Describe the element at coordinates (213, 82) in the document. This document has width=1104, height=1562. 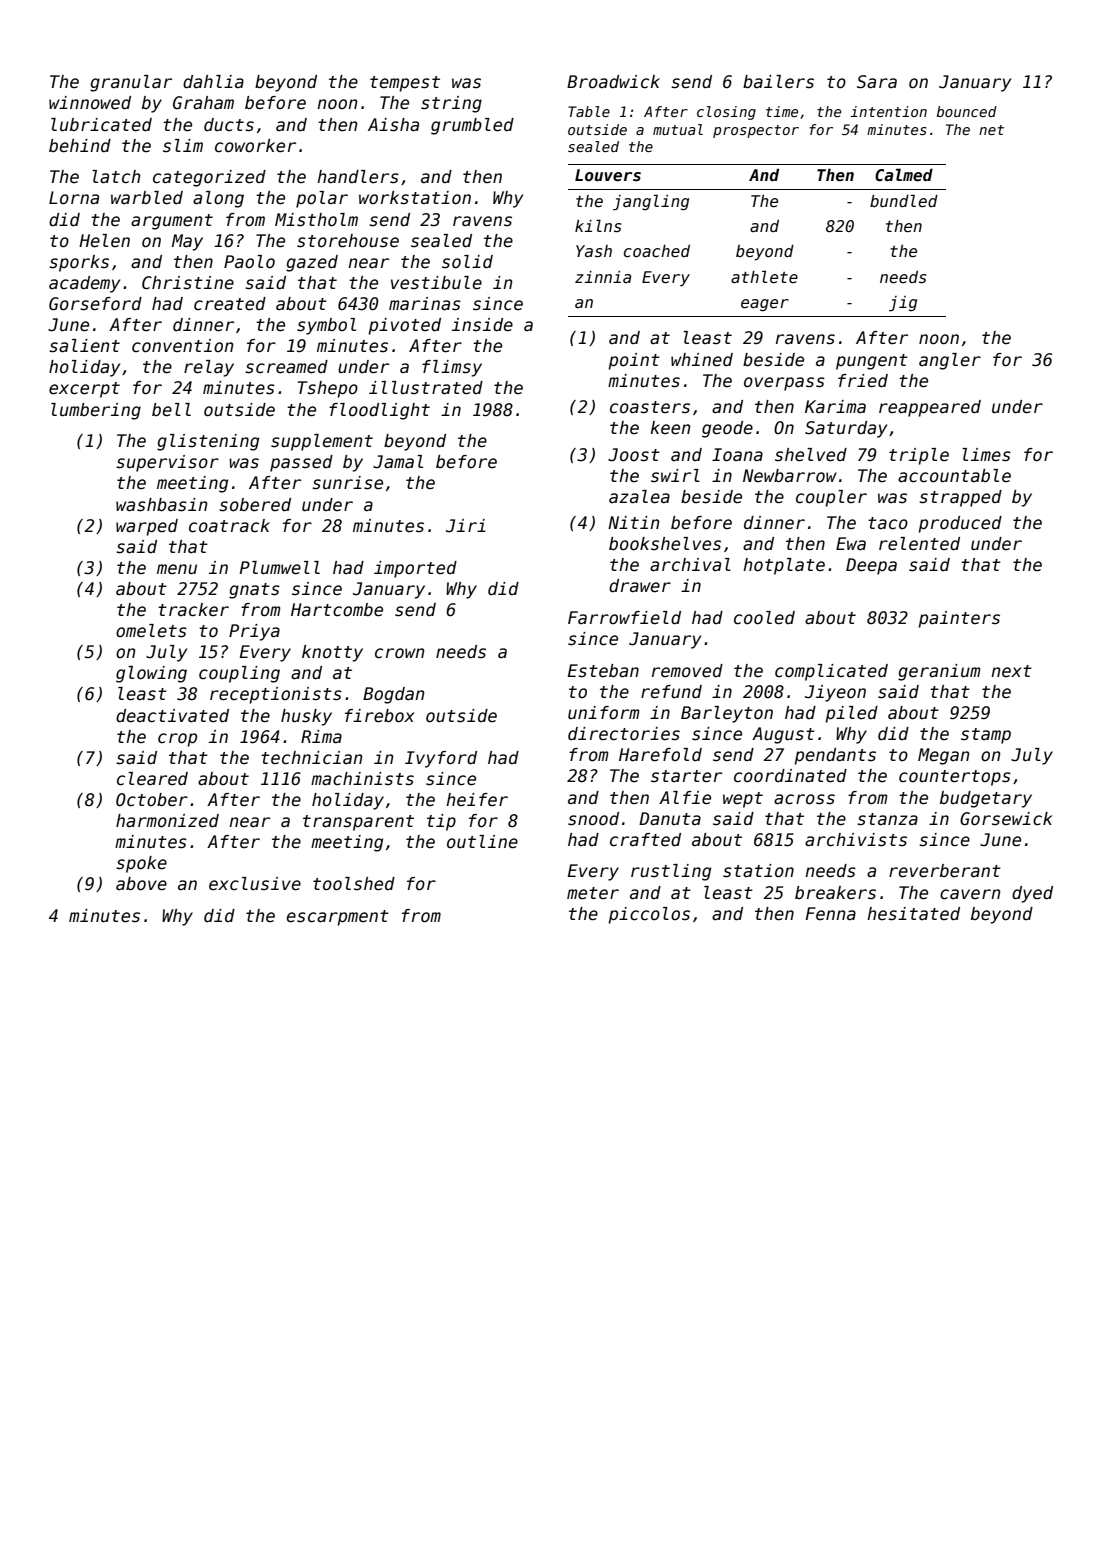
I see `dahlia` at that location.
